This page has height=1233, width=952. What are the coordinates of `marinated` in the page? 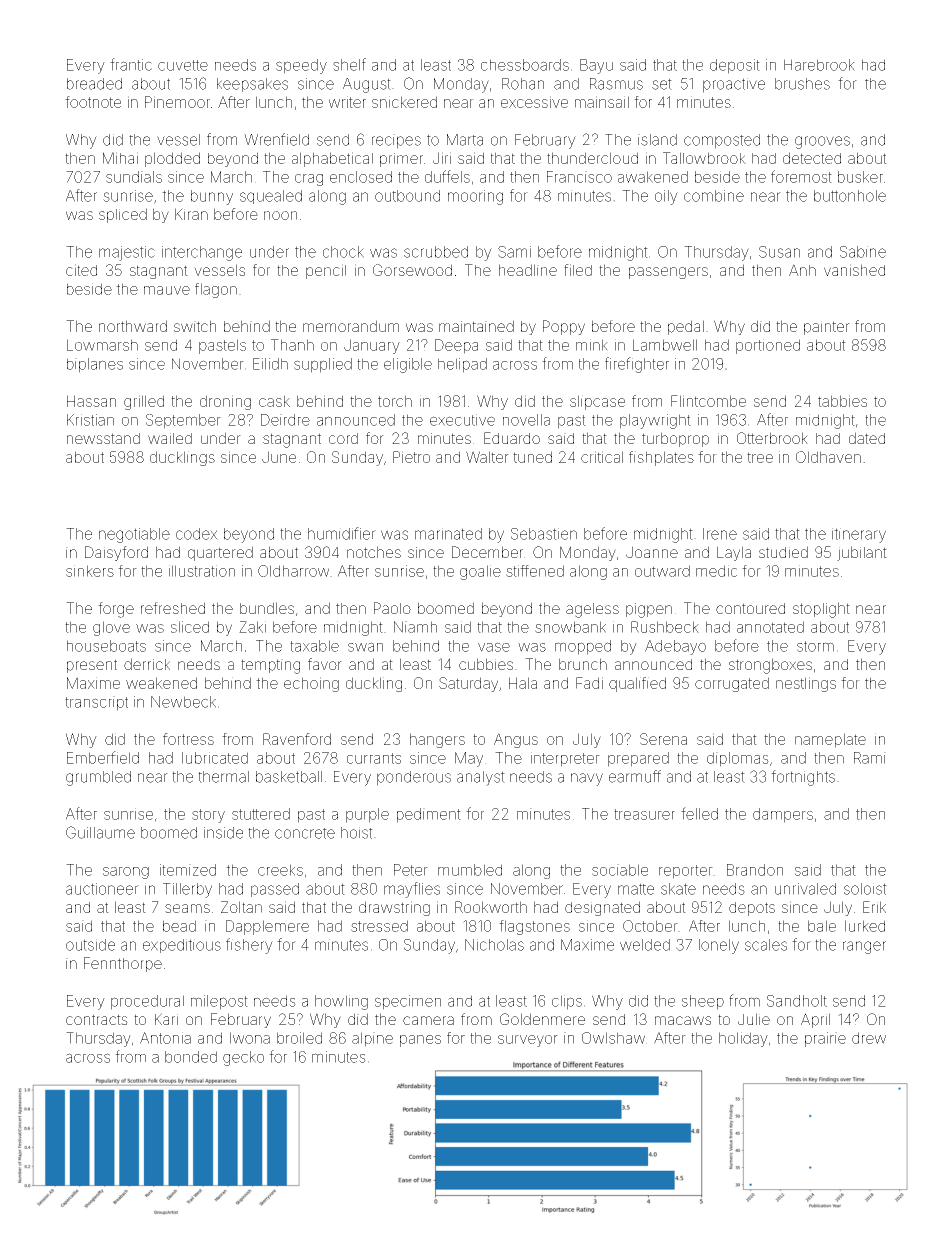 It's located at (448, 534).
